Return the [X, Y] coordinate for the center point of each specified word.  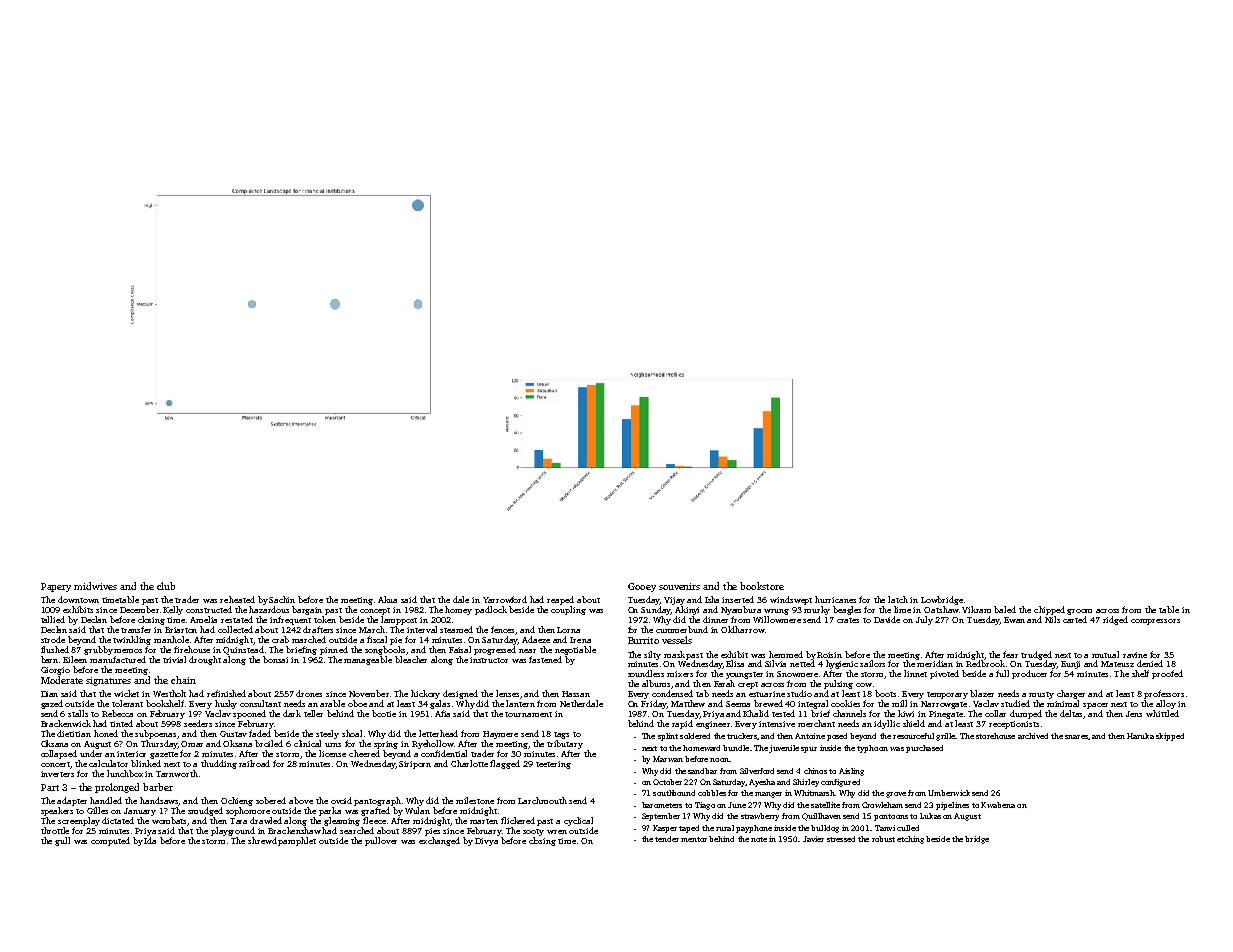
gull [62, 841]
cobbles [712, 793]
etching [910, 840]
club [166, 586]
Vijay [674, 601]
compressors [1155, 622]
